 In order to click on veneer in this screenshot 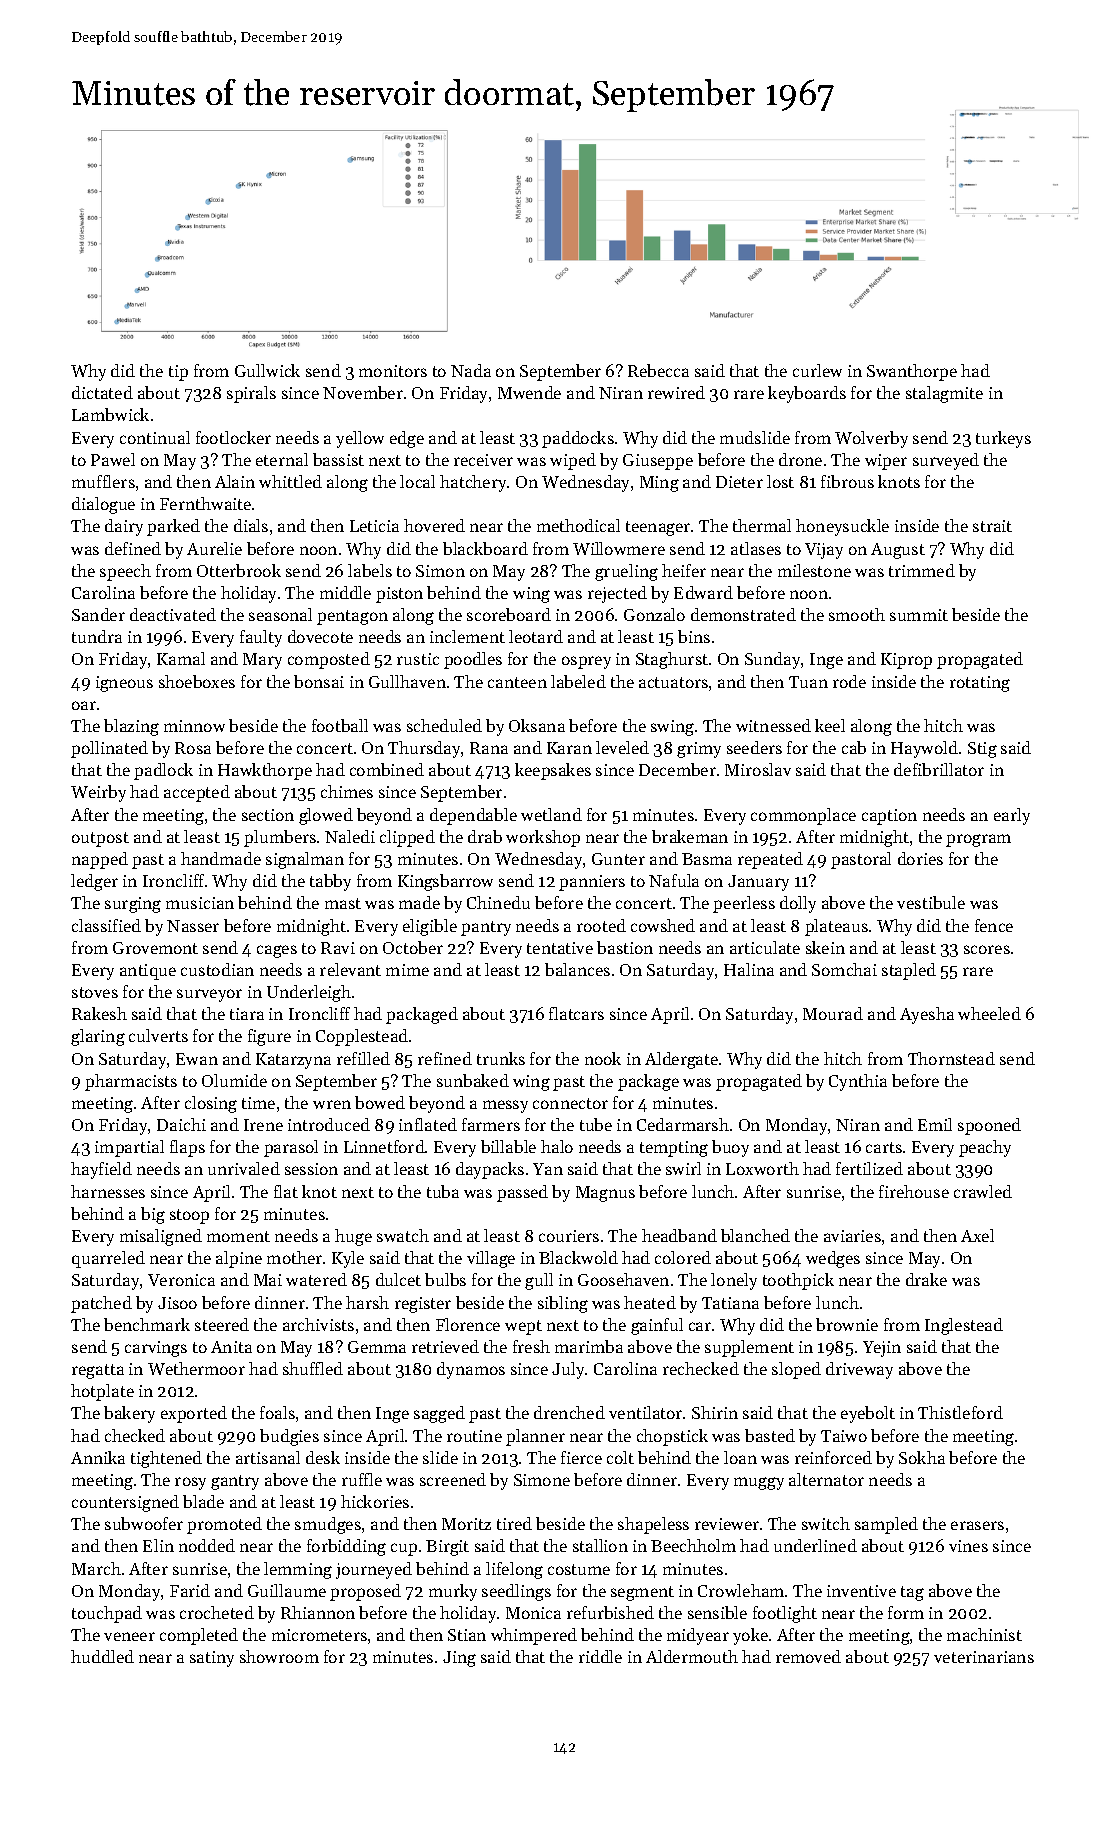, I will do `click(129, 1636)`.
